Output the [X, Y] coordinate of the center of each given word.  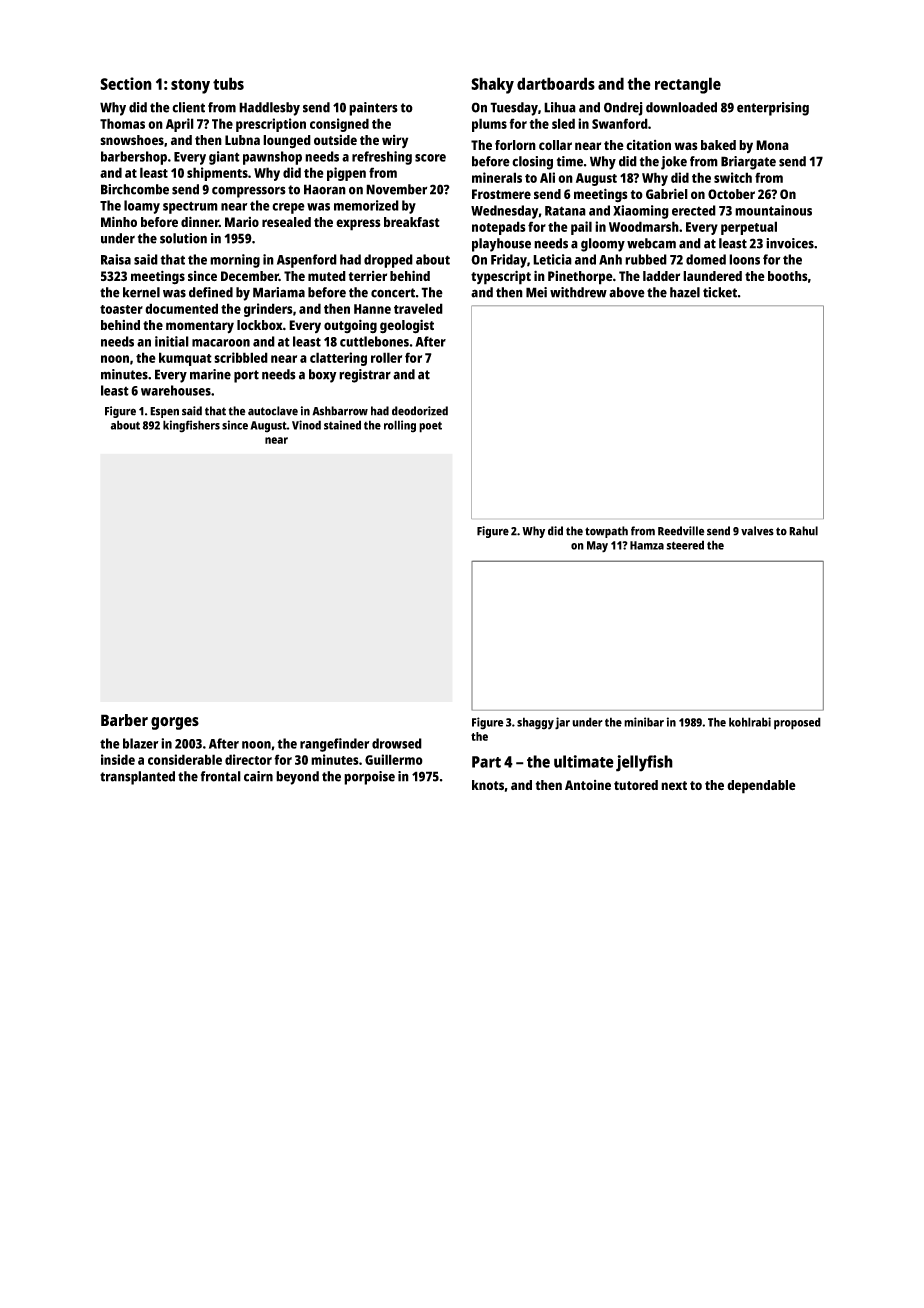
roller [386, 357]
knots [488, 785]
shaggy [535, 723]
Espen [164, 412]
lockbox [260, 325]
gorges [175, 723]
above [627, 292]
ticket [720, 292]
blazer [141, 743]
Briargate [748, 163]
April [180, 125]
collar [555, 145]
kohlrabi [750, 722]
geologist [407, 326]
